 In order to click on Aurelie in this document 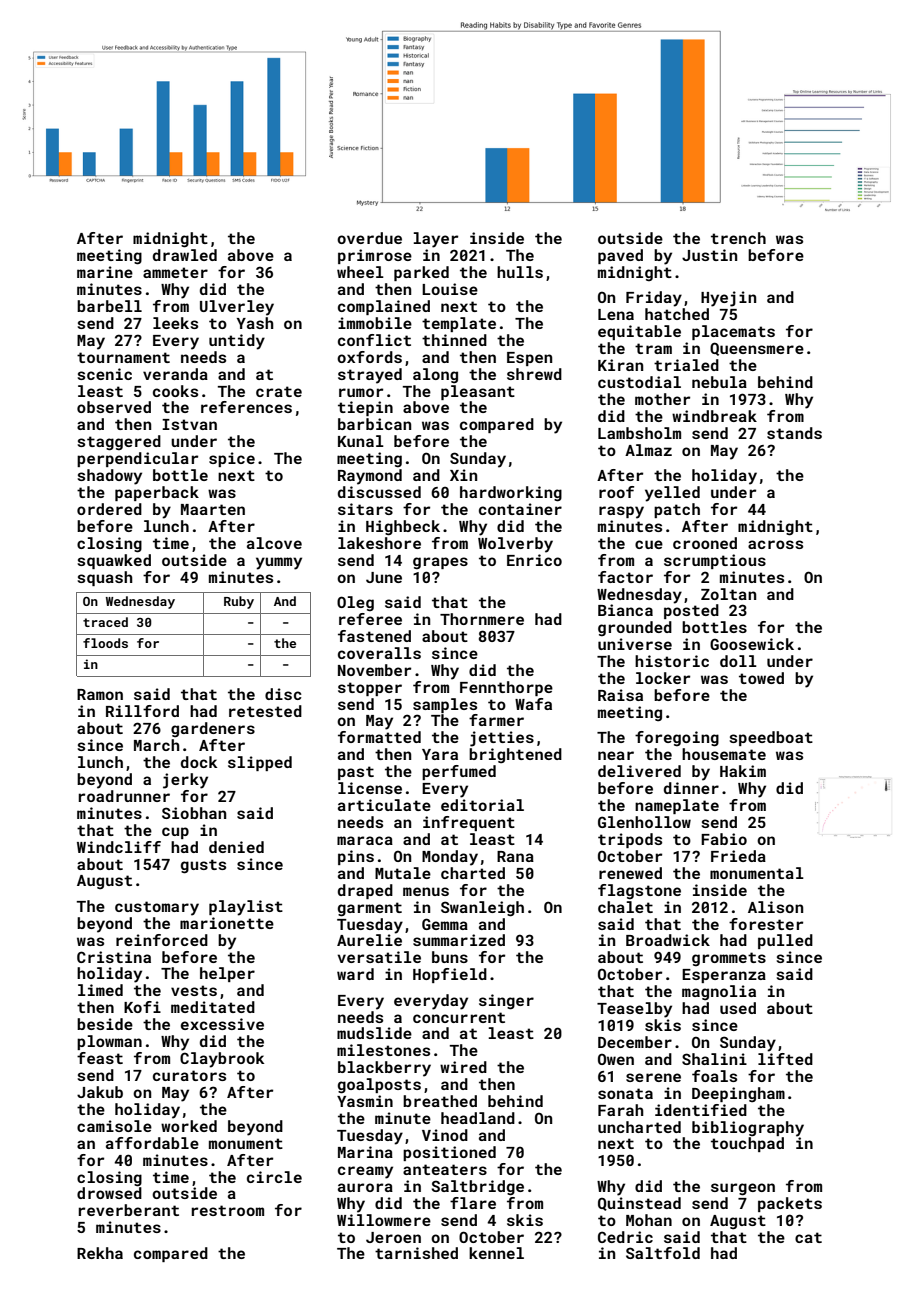, I will do `click(369, 940)`.
